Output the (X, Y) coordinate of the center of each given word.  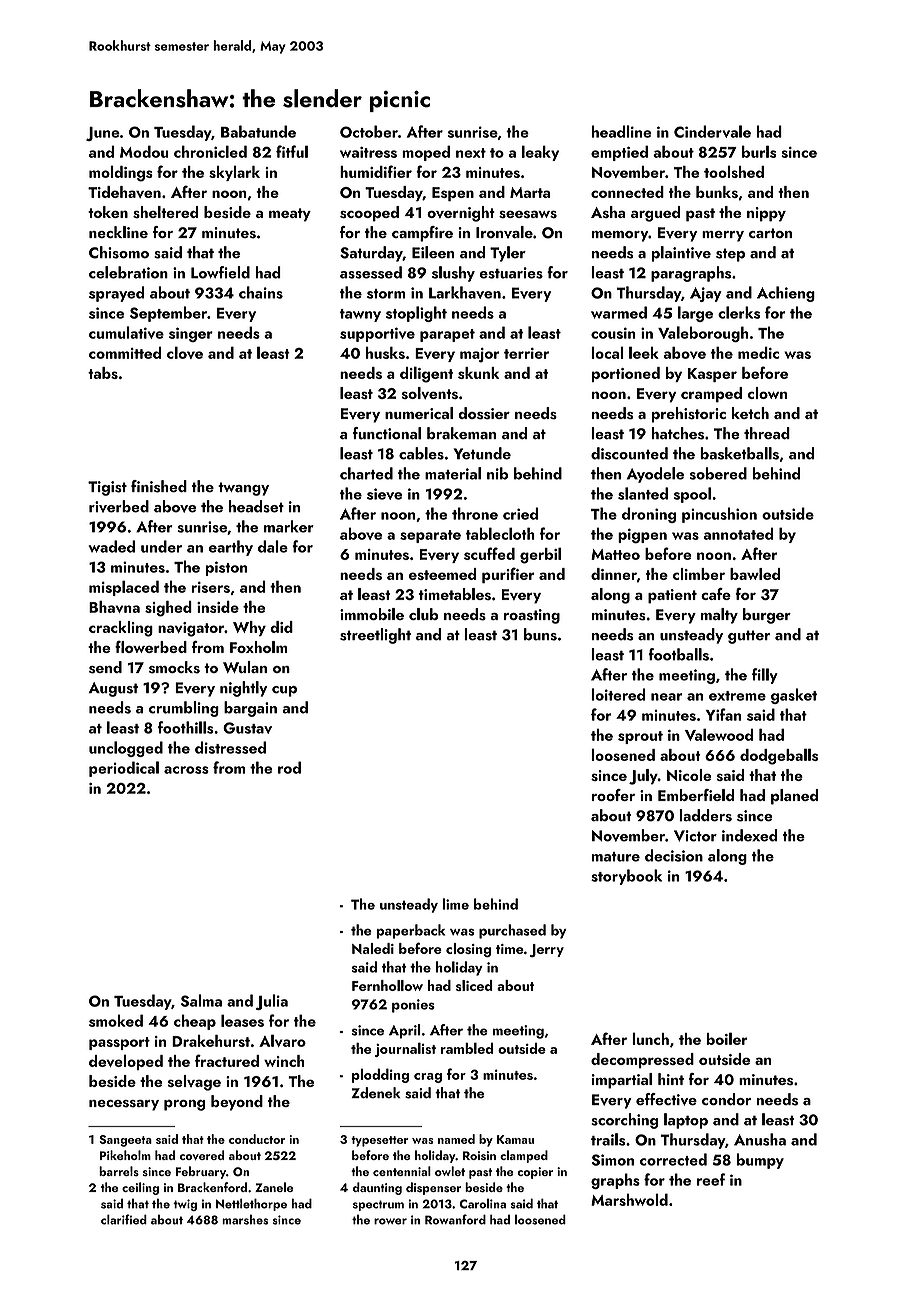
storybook (626, 877)
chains (261, 292)
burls (759, 151)
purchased (512, 931)
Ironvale (504, 232)
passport (119, 1043)
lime (455, 904)
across (186, 770)
